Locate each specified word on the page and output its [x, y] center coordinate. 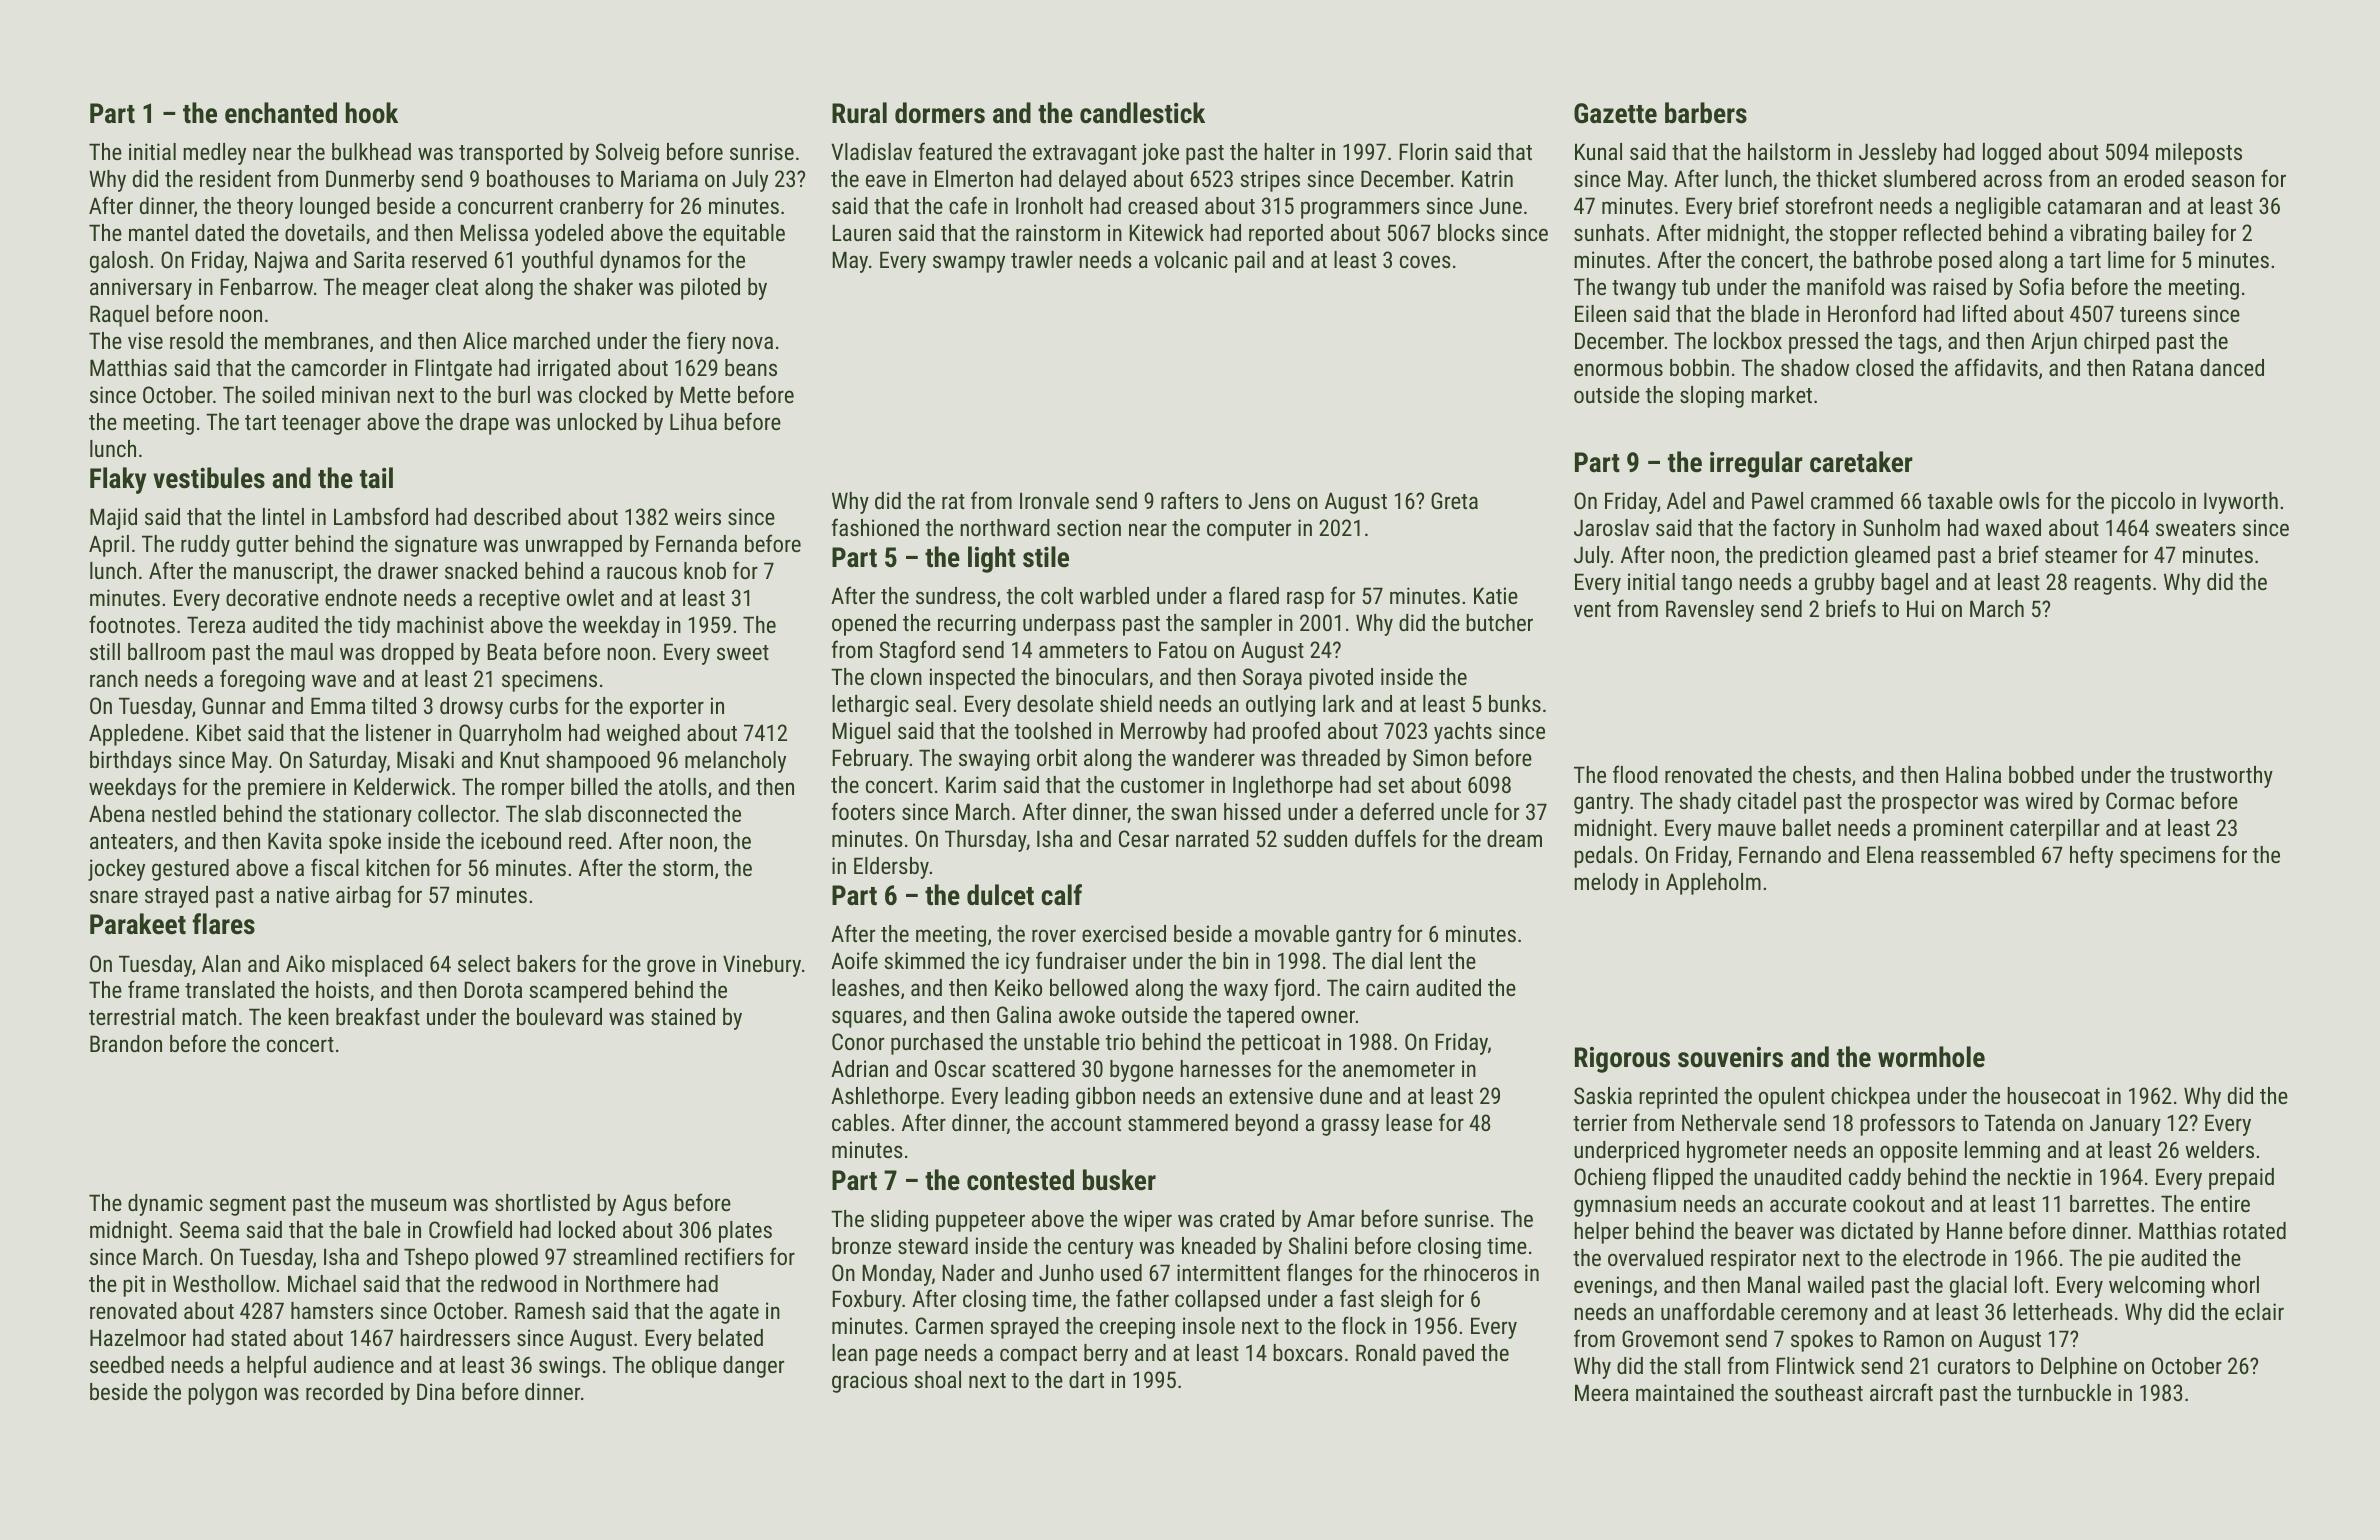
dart [1086, 1379]
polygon [222, 1394]
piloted [710, 289]
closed [1885, 367]
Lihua [693, 421]
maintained [1685, 1392]
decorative [272, 597]
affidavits [1996, 367]
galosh [119, 262]
